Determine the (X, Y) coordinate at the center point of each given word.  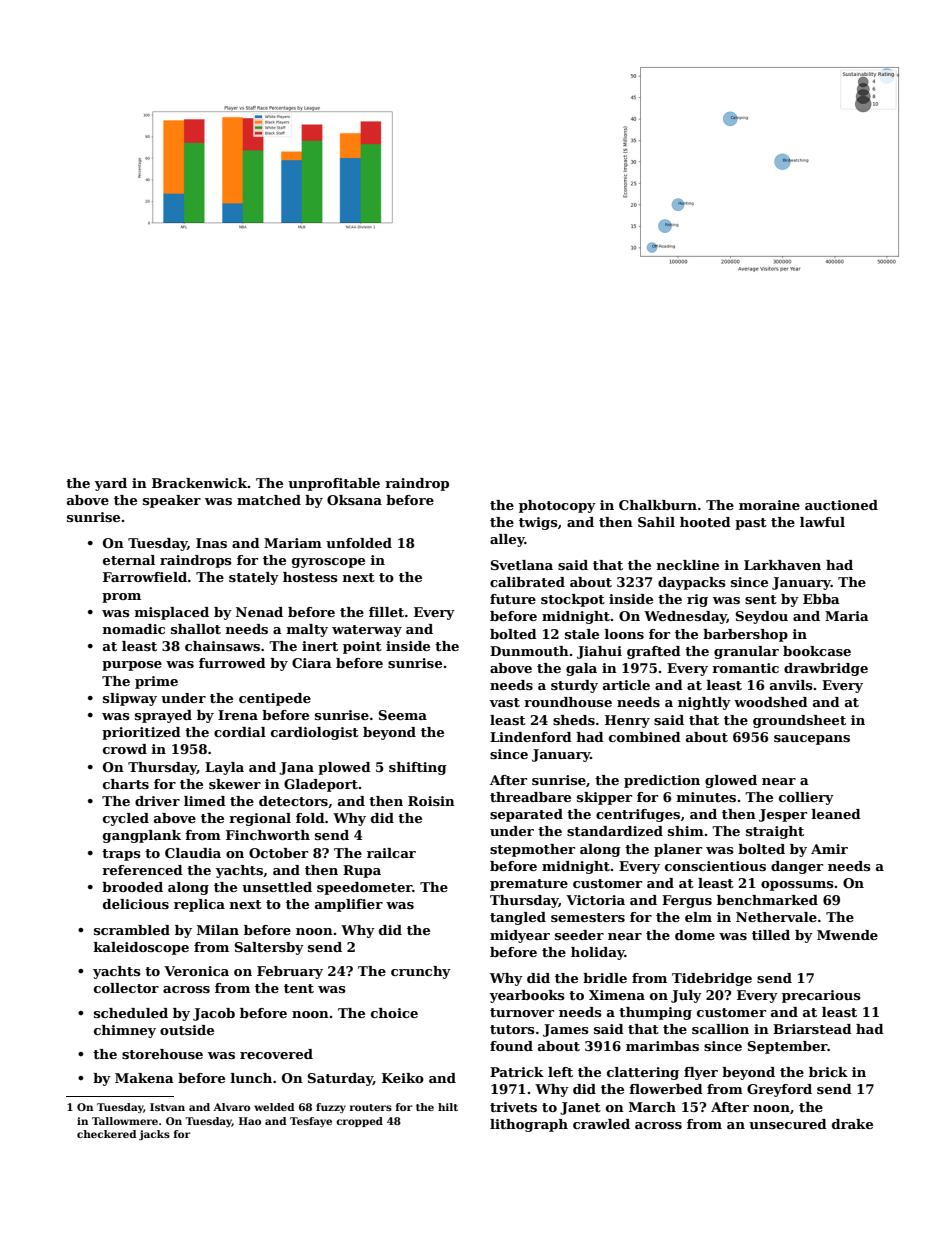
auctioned (841, 505)
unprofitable (334, 484)
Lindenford (531, 737)
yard (111, 484)
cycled (126, 819)
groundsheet (799, 721)
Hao (250, 1121)
